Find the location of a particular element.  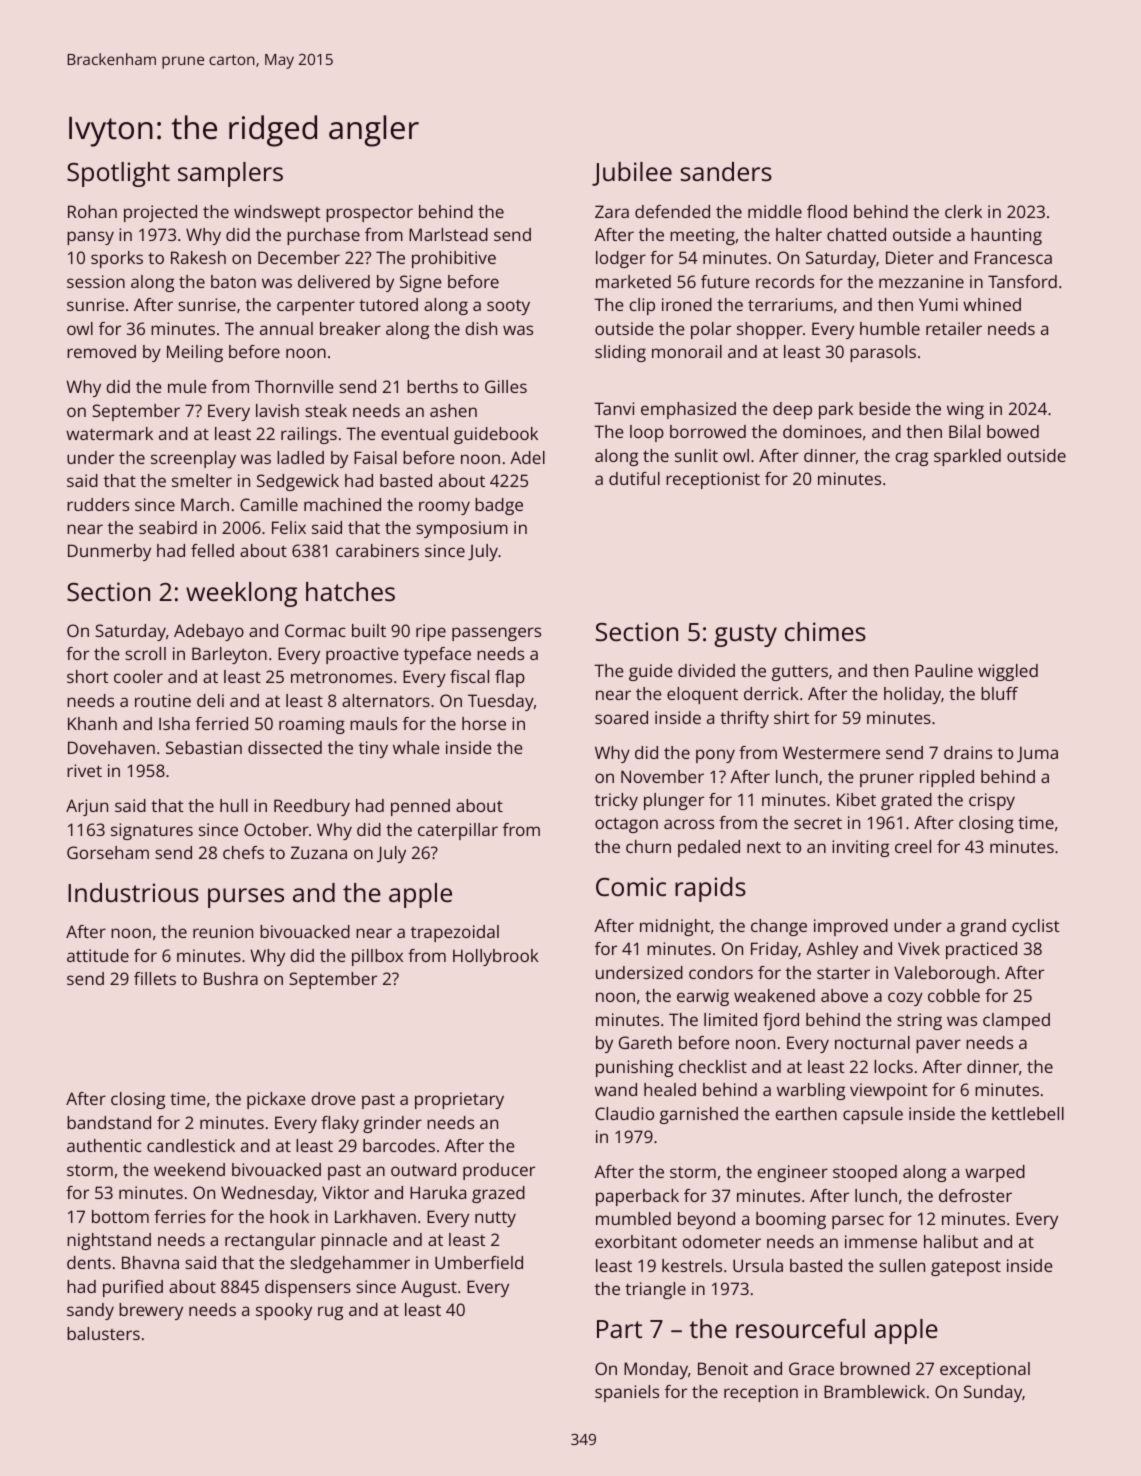

roomy is located at coordinates (444, 508).
